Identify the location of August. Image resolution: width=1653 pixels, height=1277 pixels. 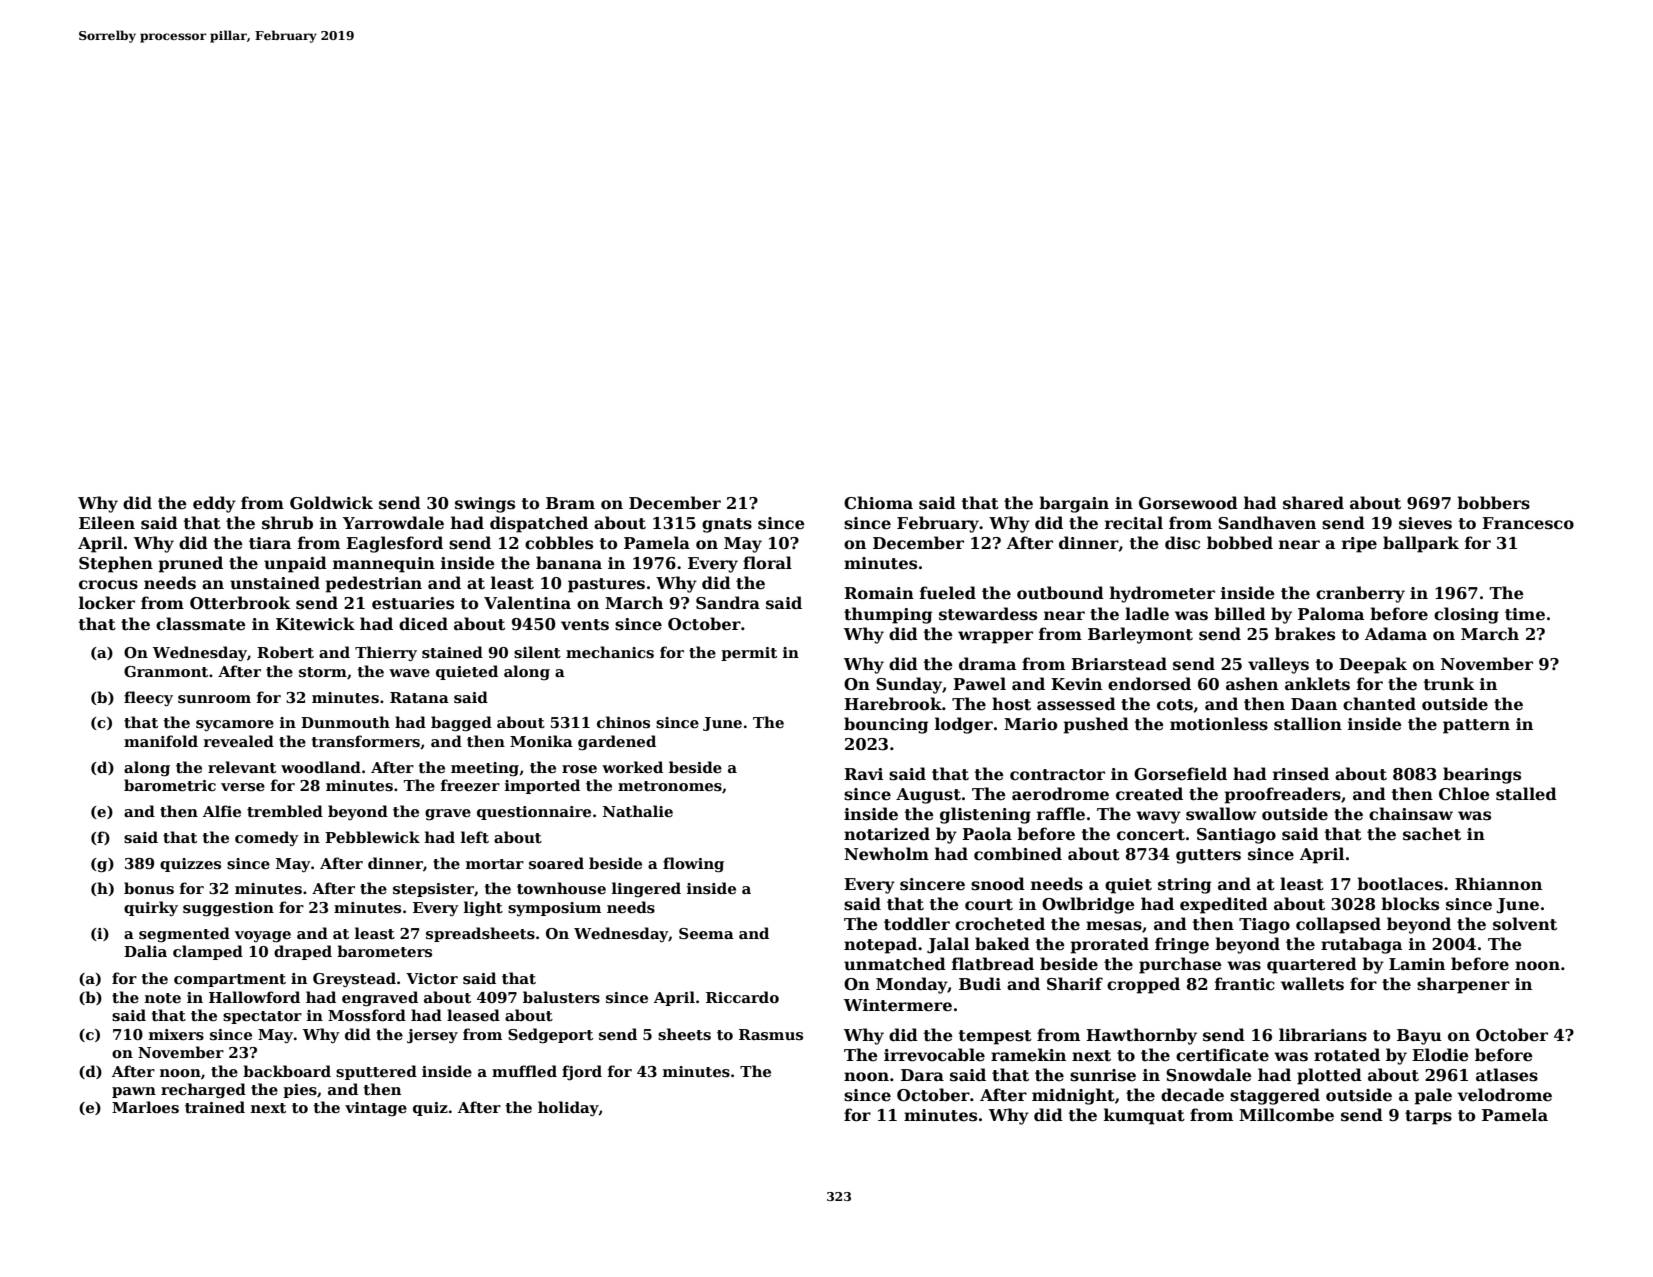
(928, 796).
